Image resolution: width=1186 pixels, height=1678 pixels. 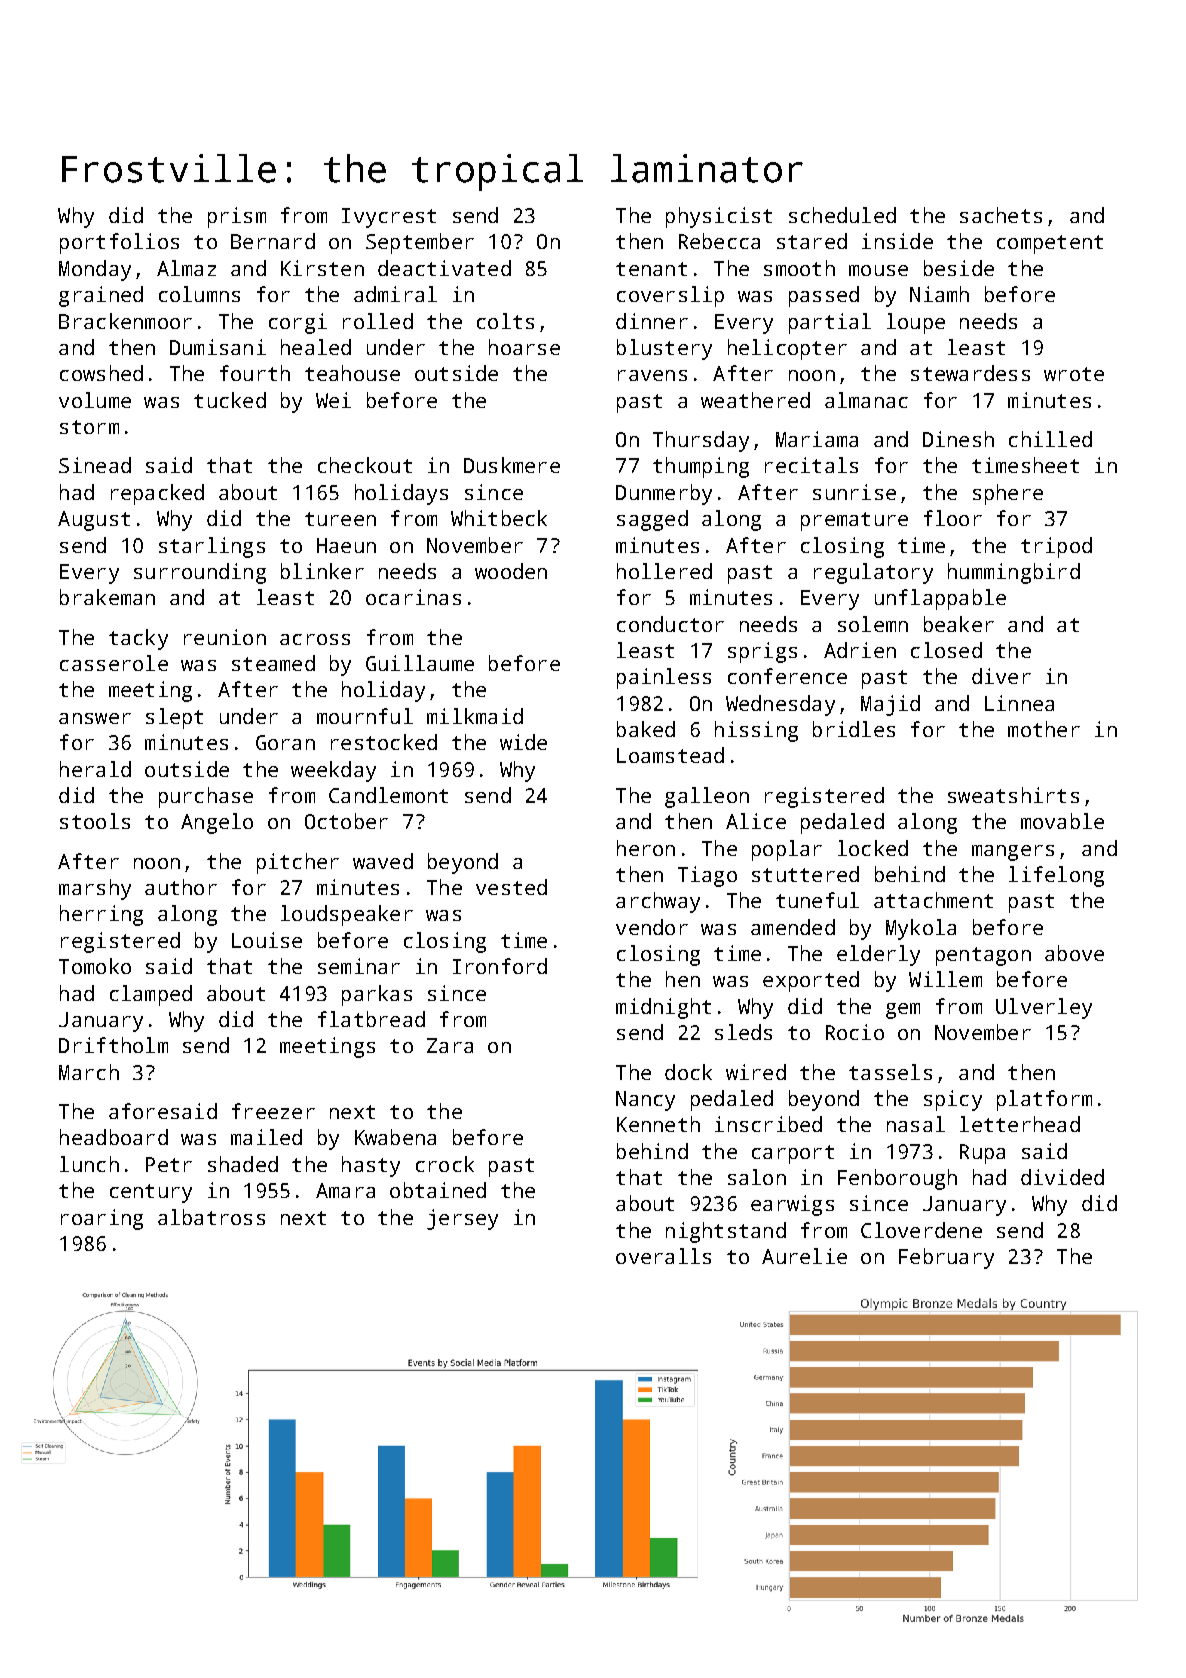 I want to click on Nancy, so click(x=645, y=1101).
